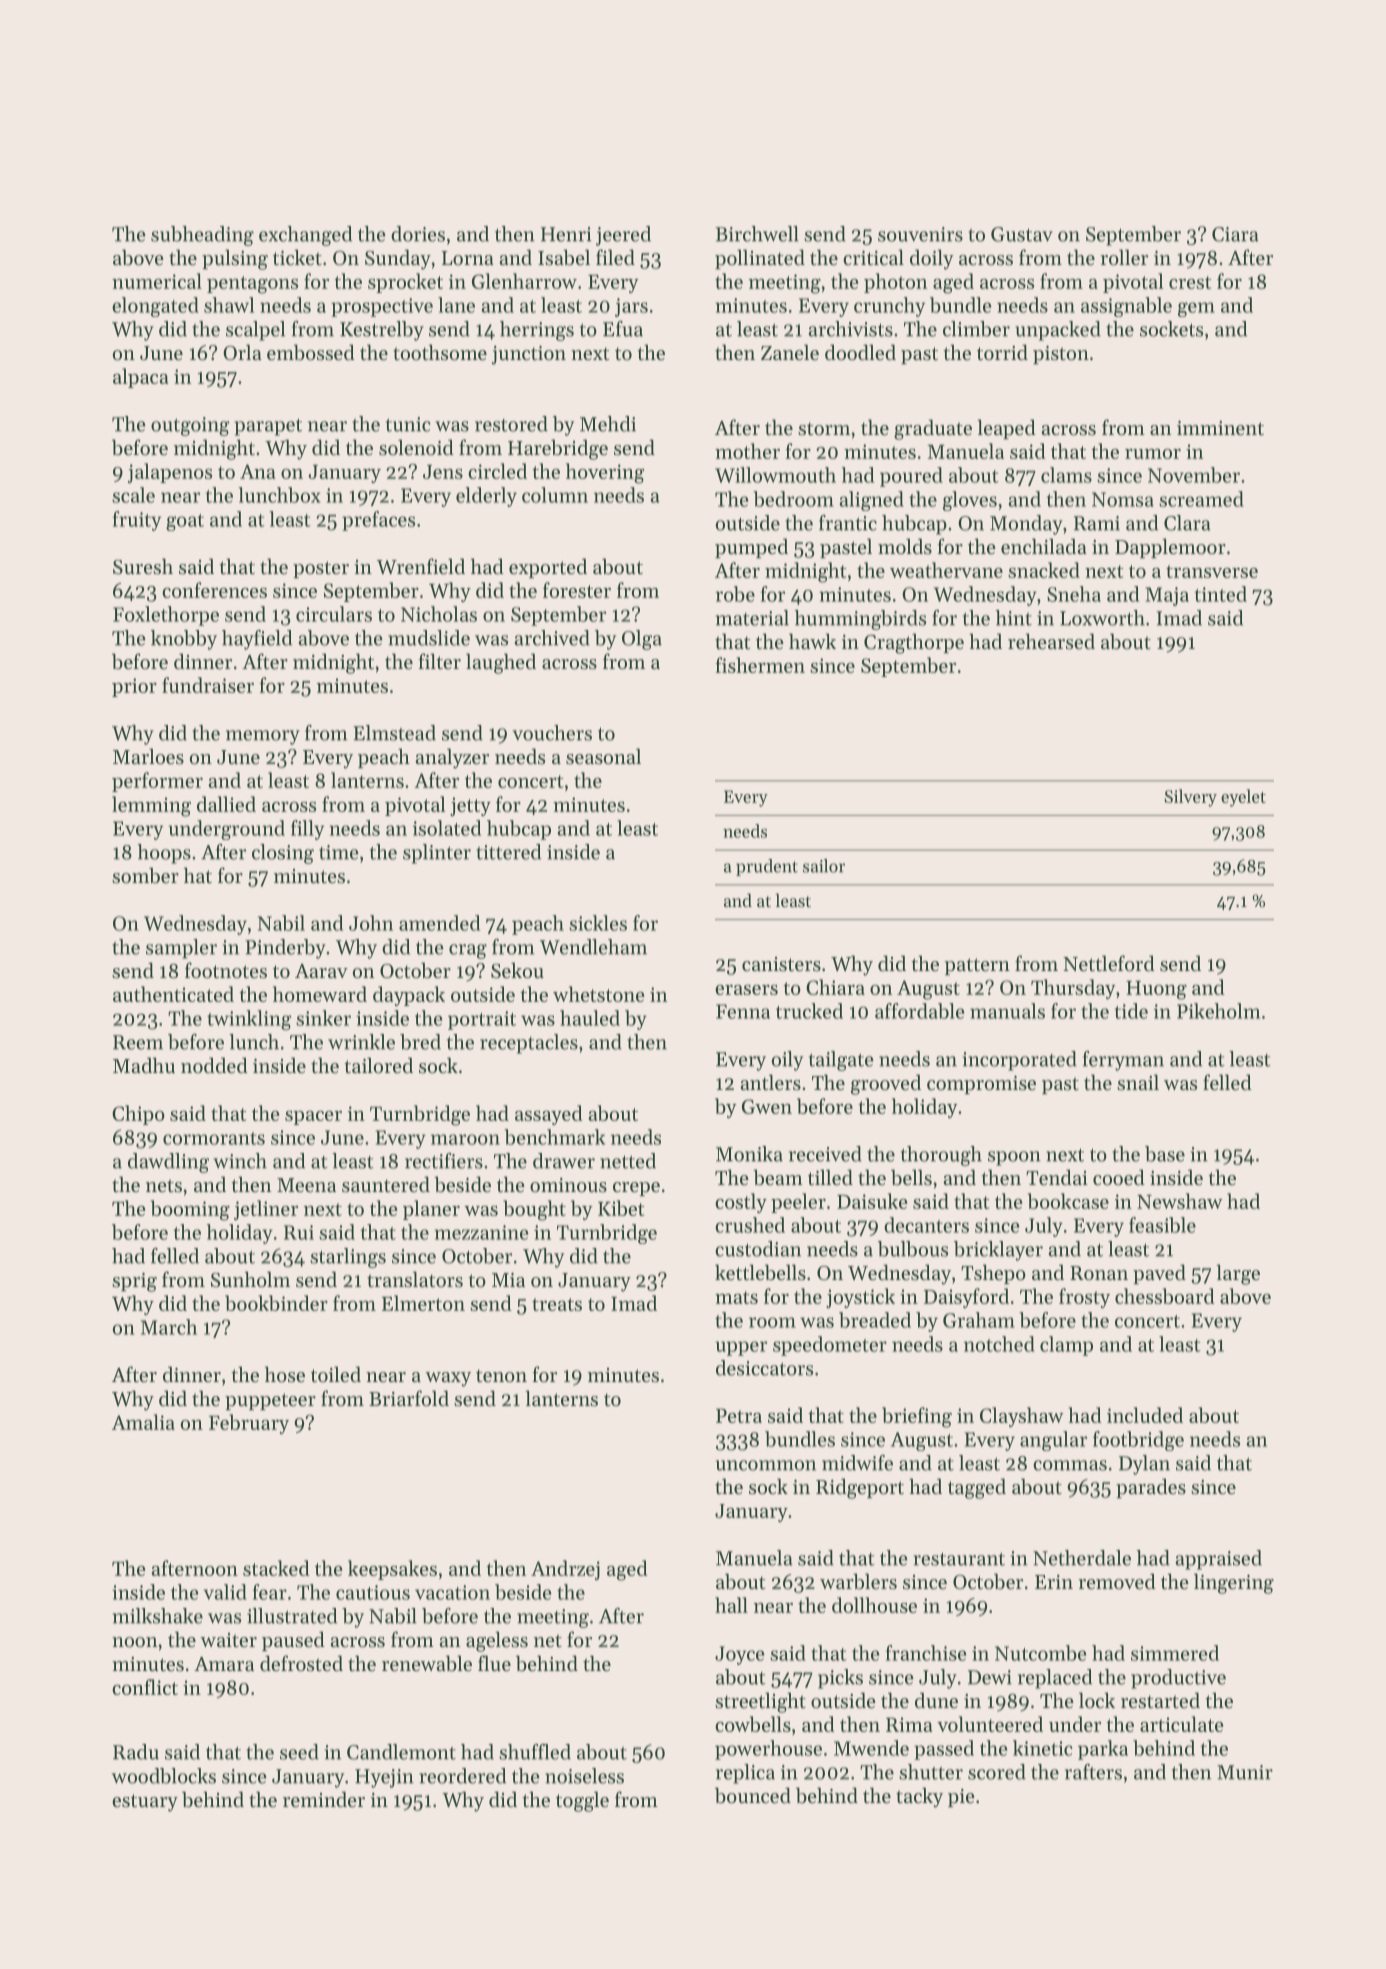 The height and width of the screenshot is (1969, 1386). What do you see at coordinates (919, 1797) in the screenshot?
I see `tacky` at bounding box center [919, 1797].
